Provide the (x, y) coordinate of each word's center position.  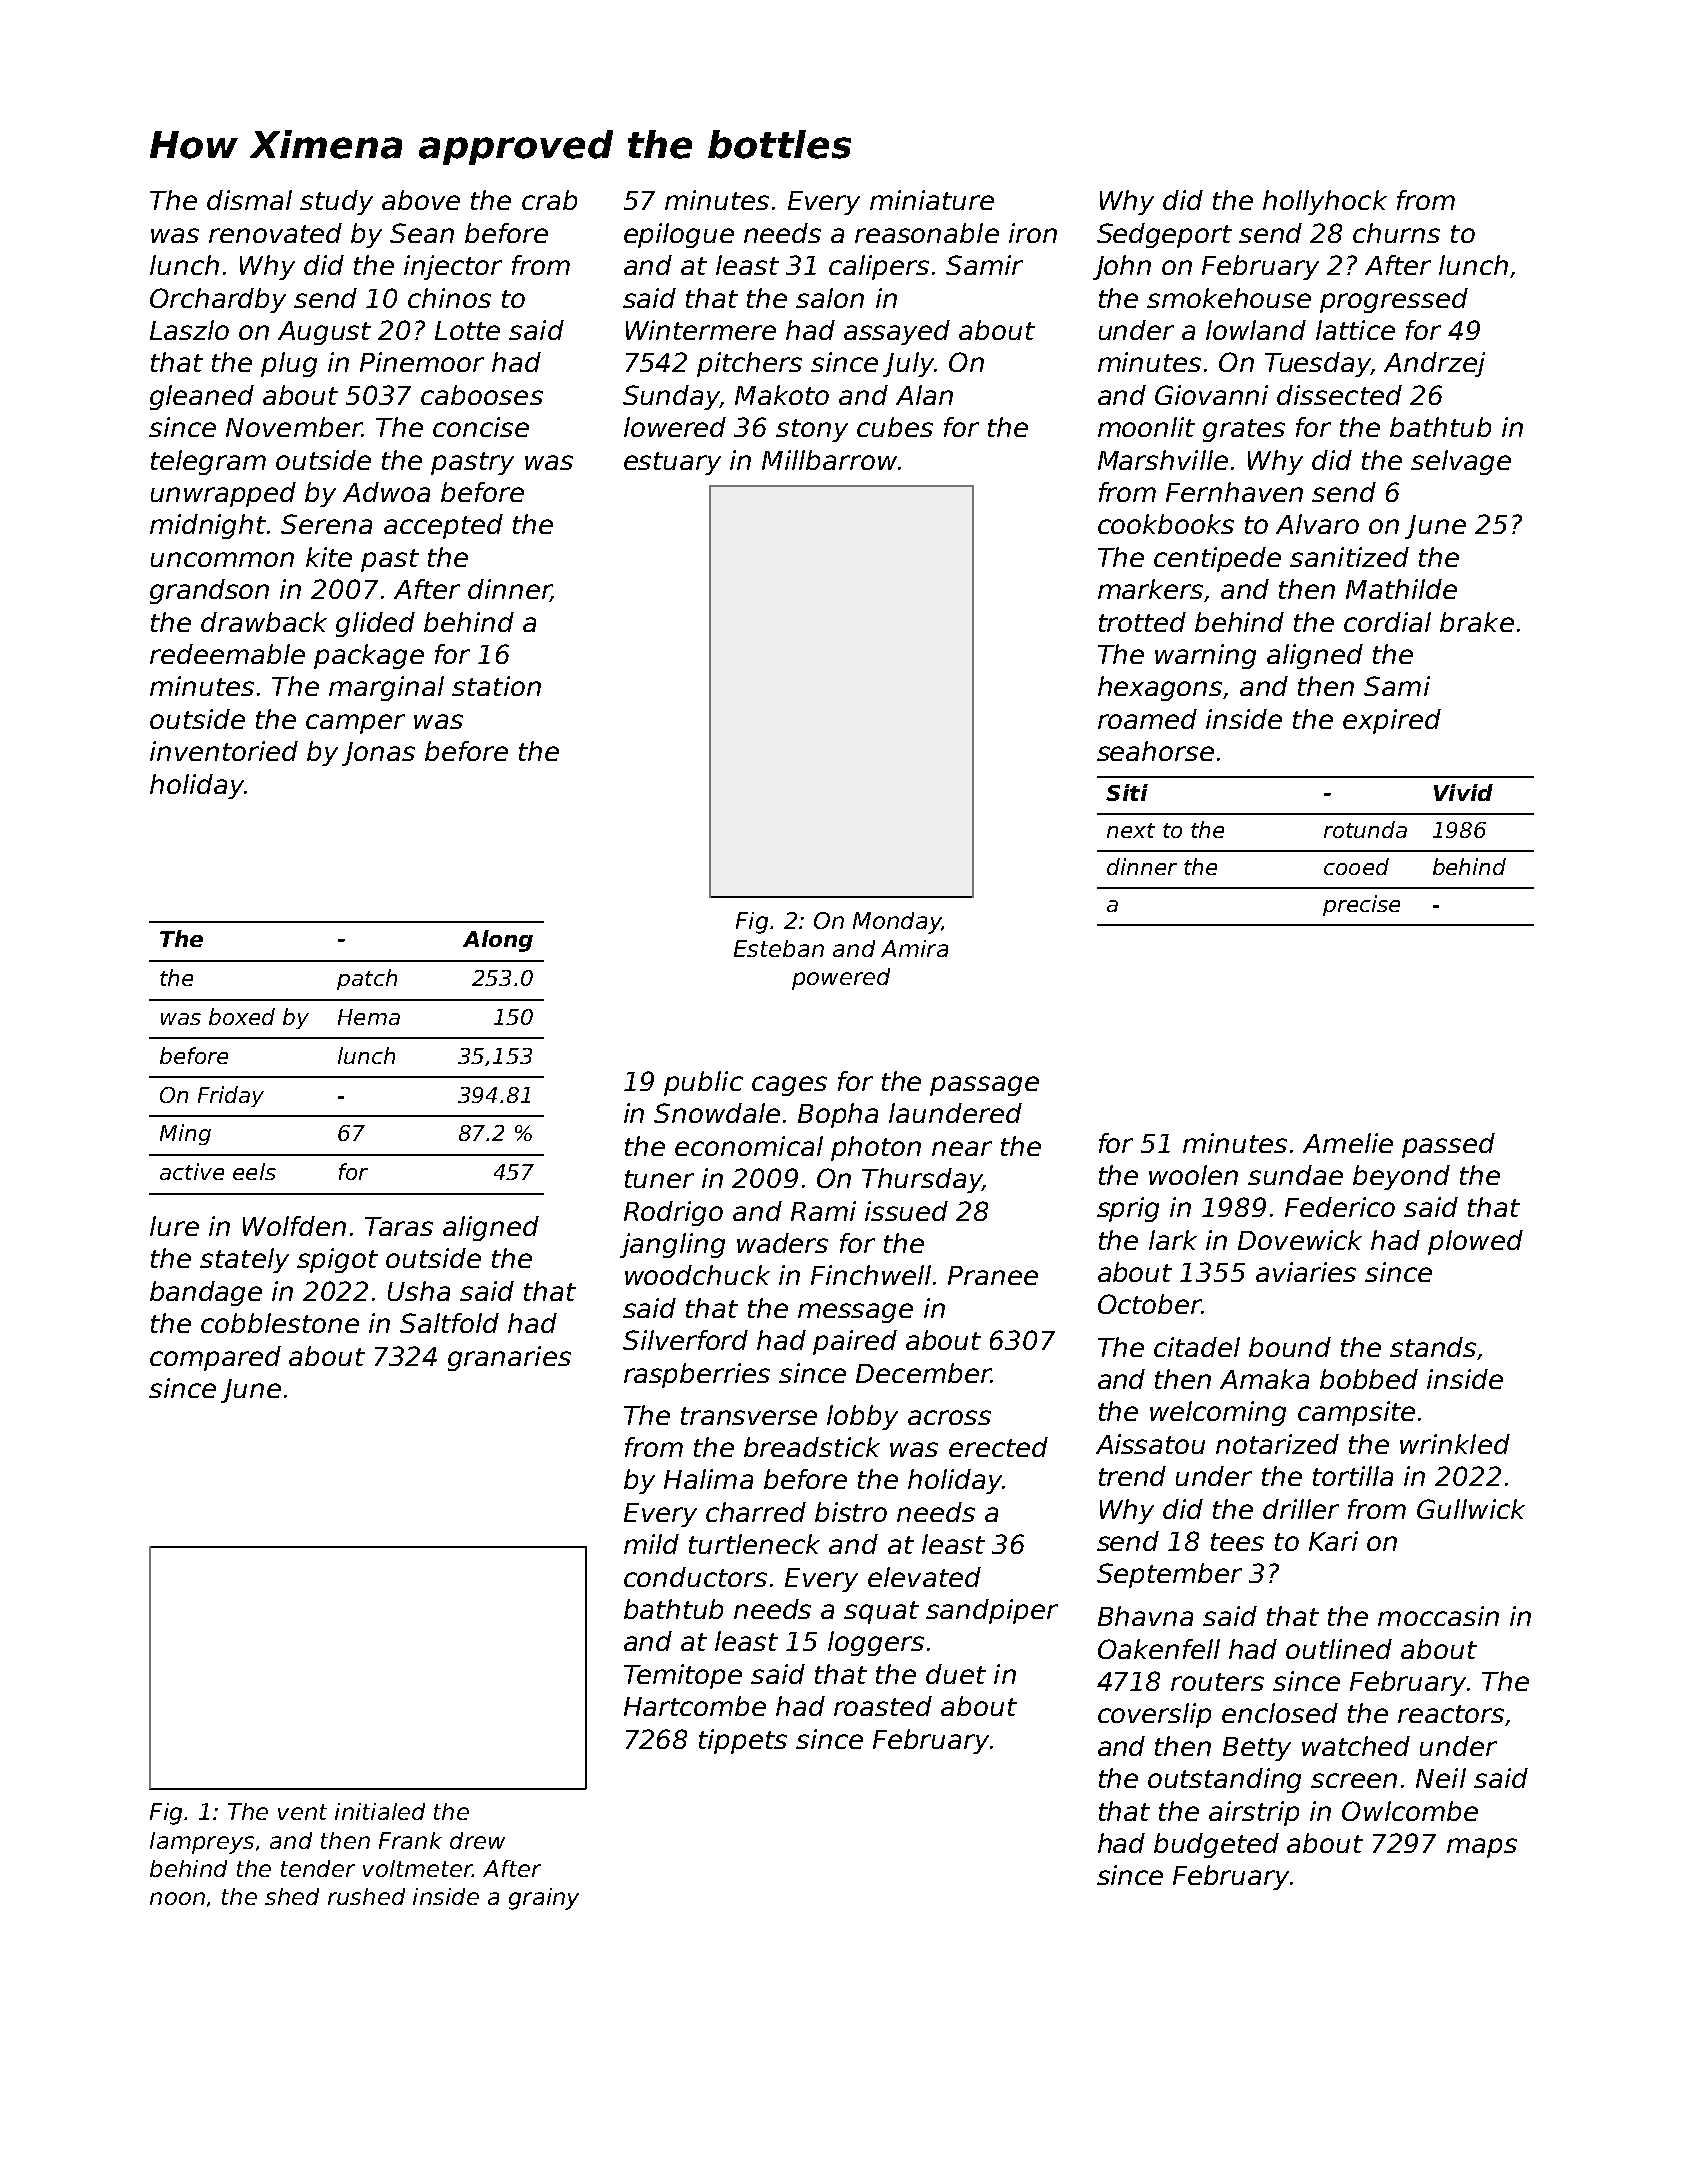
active (192, 1171)
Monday (897, 923)
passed (1448, 1145)
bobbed (1369, 1379)
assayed (897, 332)
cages (789, 1086)
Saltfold (449, 1323)
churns (1396, 233)
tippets (743, 1741)
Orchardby (218, 300)
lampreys (202, 1843)
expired (1392, 721)
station (496, 686)
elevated (924, 1577)
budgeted (1216, 1845)
